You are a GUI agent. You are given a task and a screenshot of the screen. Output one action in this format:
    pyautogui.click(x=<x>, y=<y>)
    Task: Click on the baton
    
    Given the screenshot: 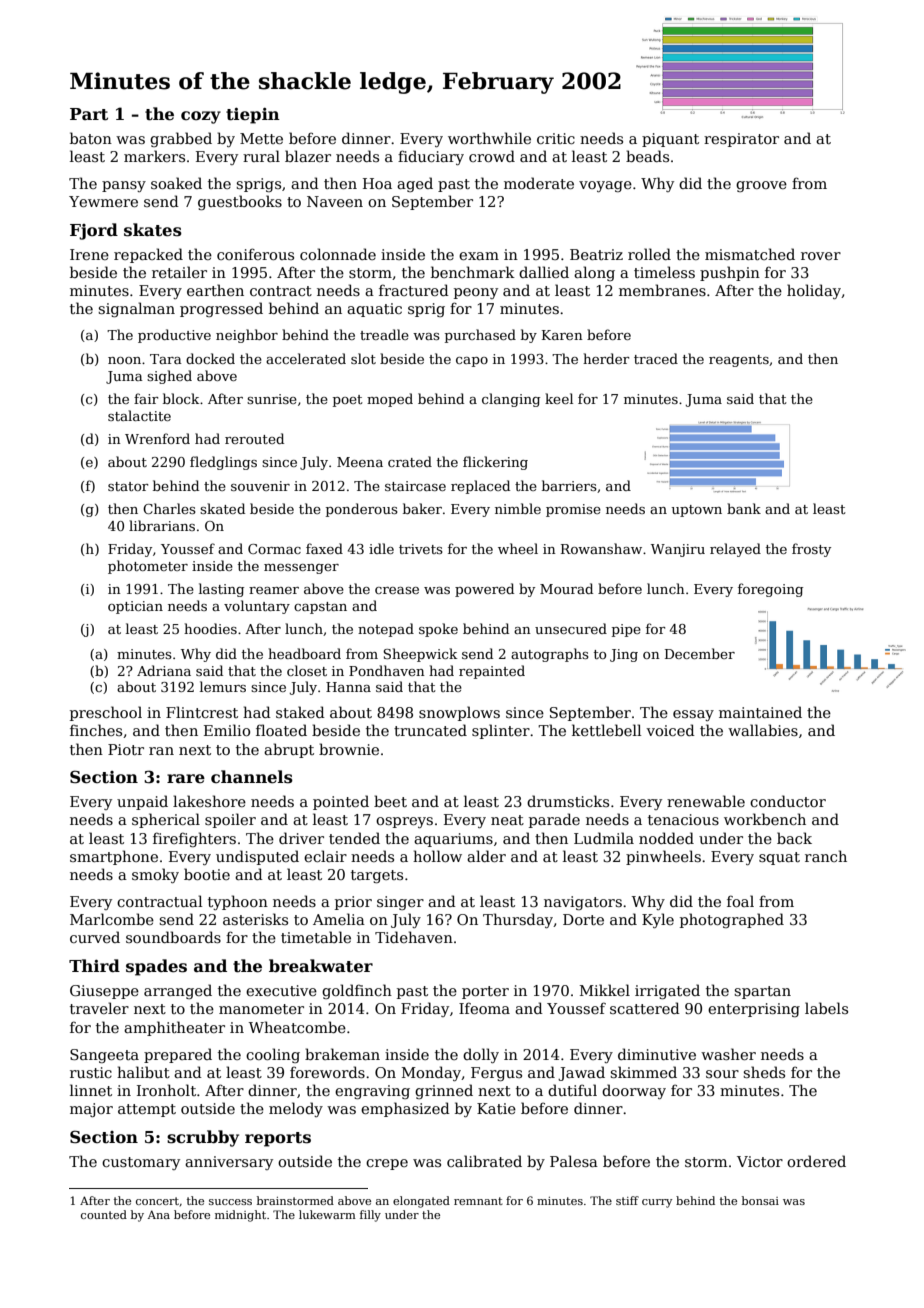 What is the action you would take?
    pyautogui.click(x=91, y=138)
